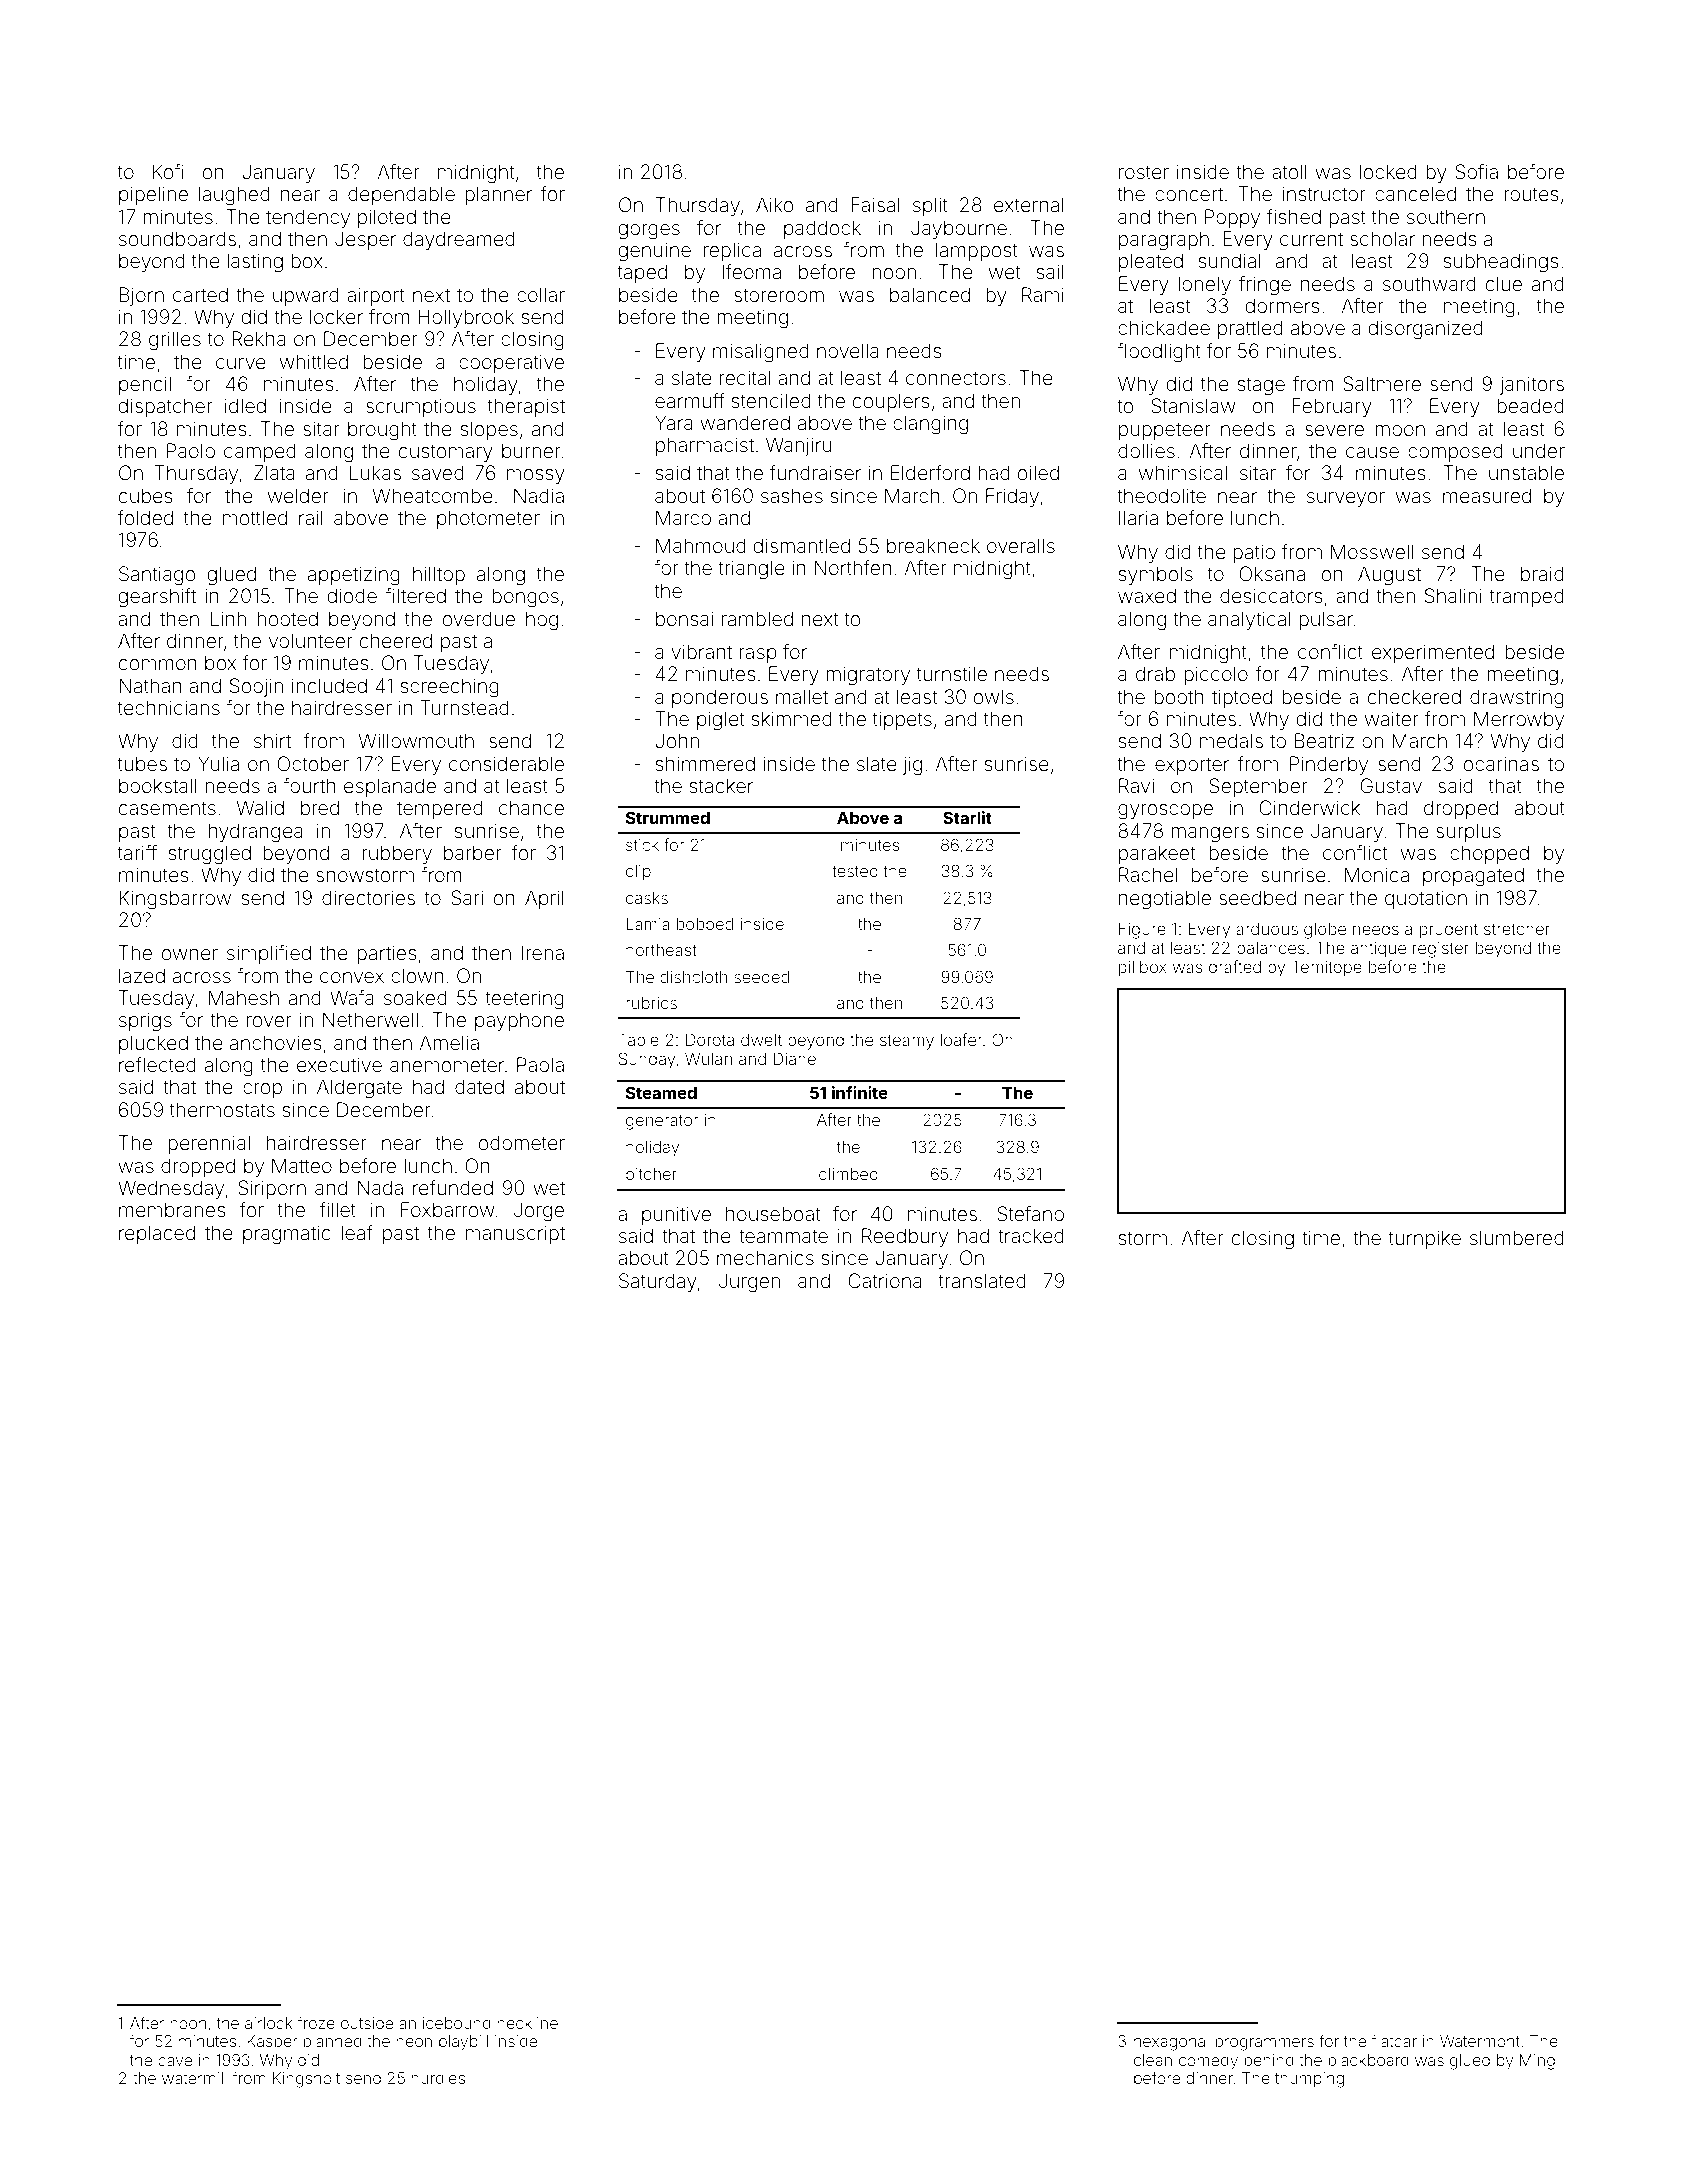 Image resolution: width=1683 pixels, height=2178 pixels. I want to click on split, so click(930, 206).
